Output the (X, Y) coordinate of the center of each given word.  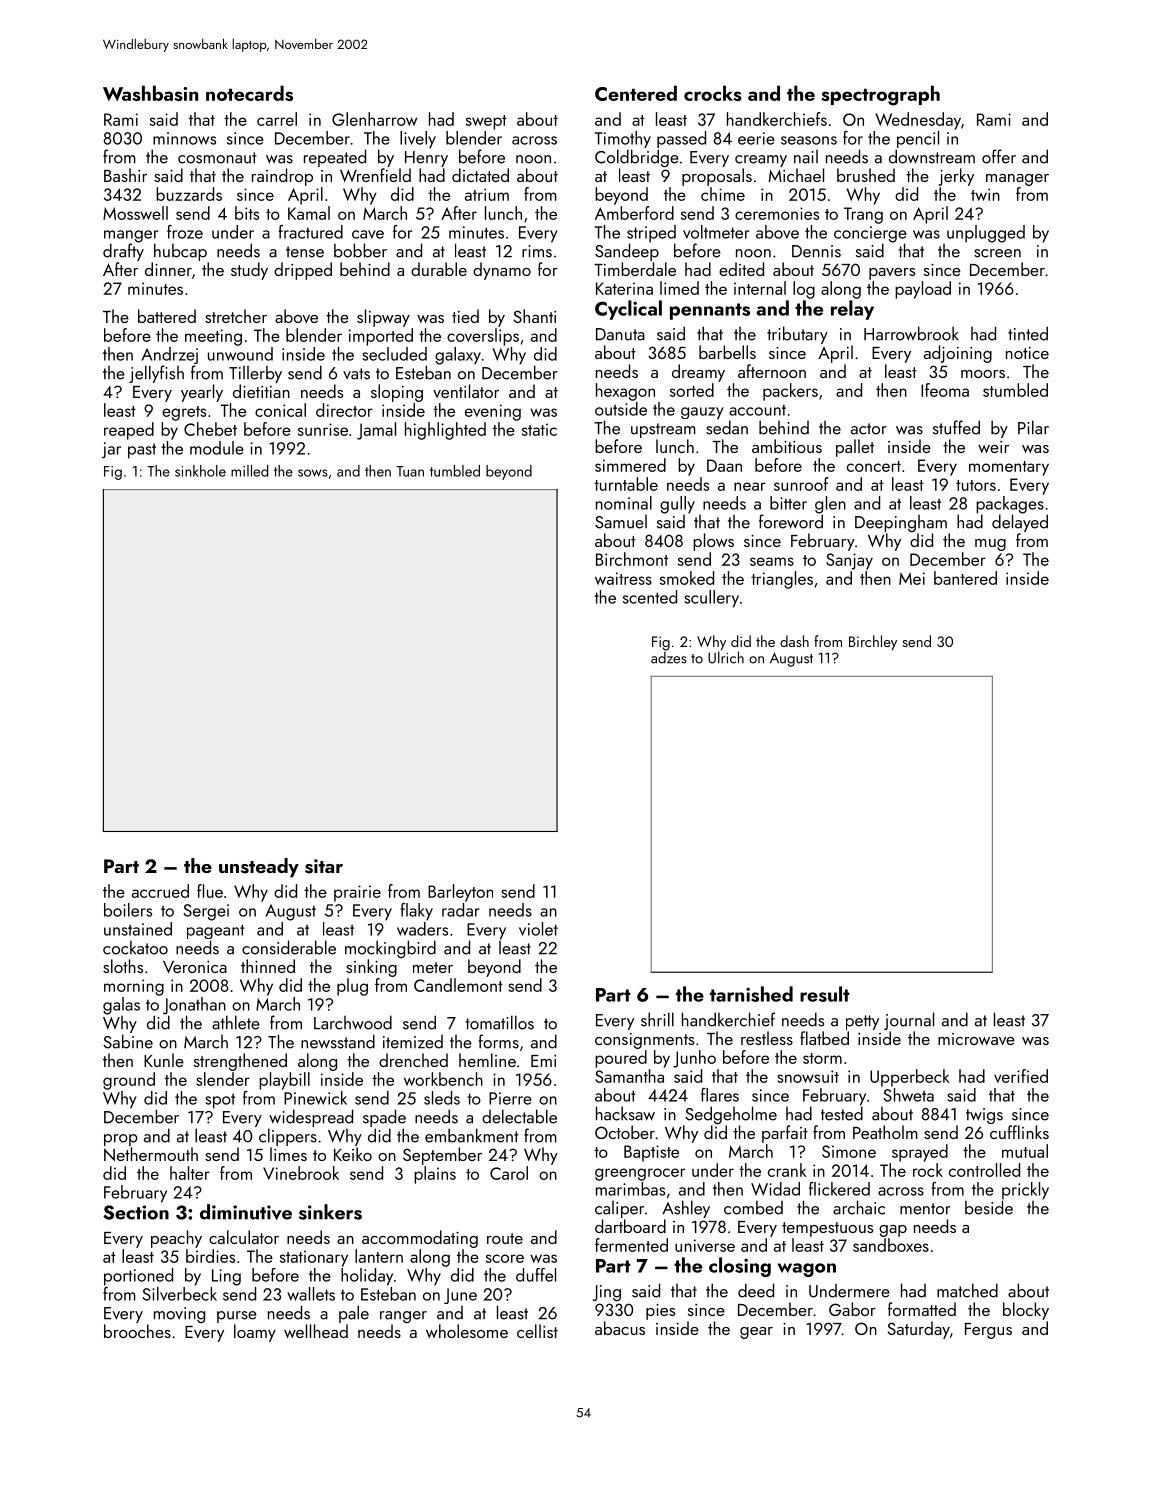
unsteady (259, 868)
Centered (636, 93)
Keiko (353, 1154)
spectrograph (880, 95)
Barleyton (460, 893)
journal (909, 1021)
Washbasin (150, 93)
